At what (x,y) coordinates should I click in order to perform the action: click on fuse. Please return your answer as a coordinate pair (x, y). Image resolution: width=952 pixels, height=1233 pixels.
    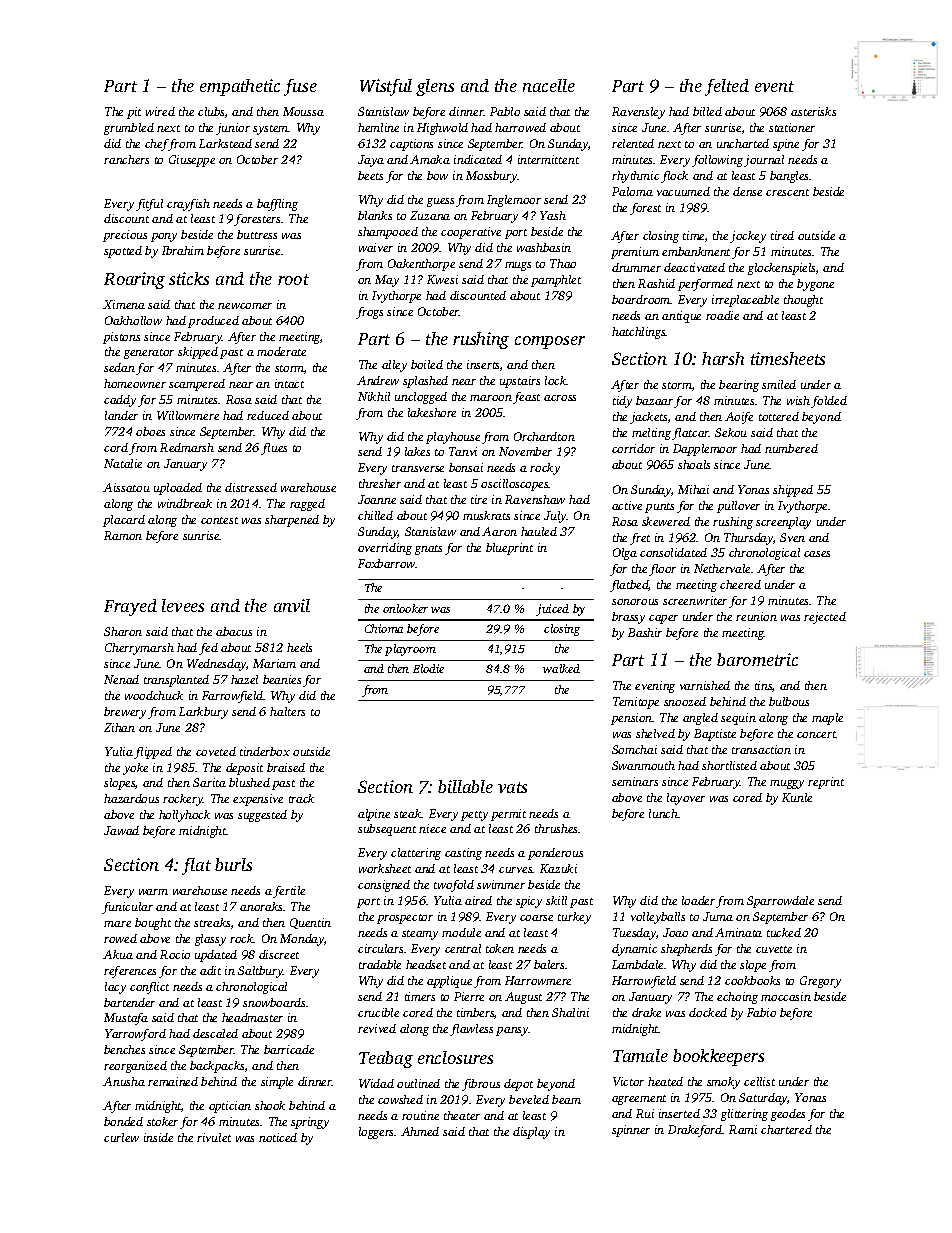
    Looking at the image, I should click on (300, 87).
